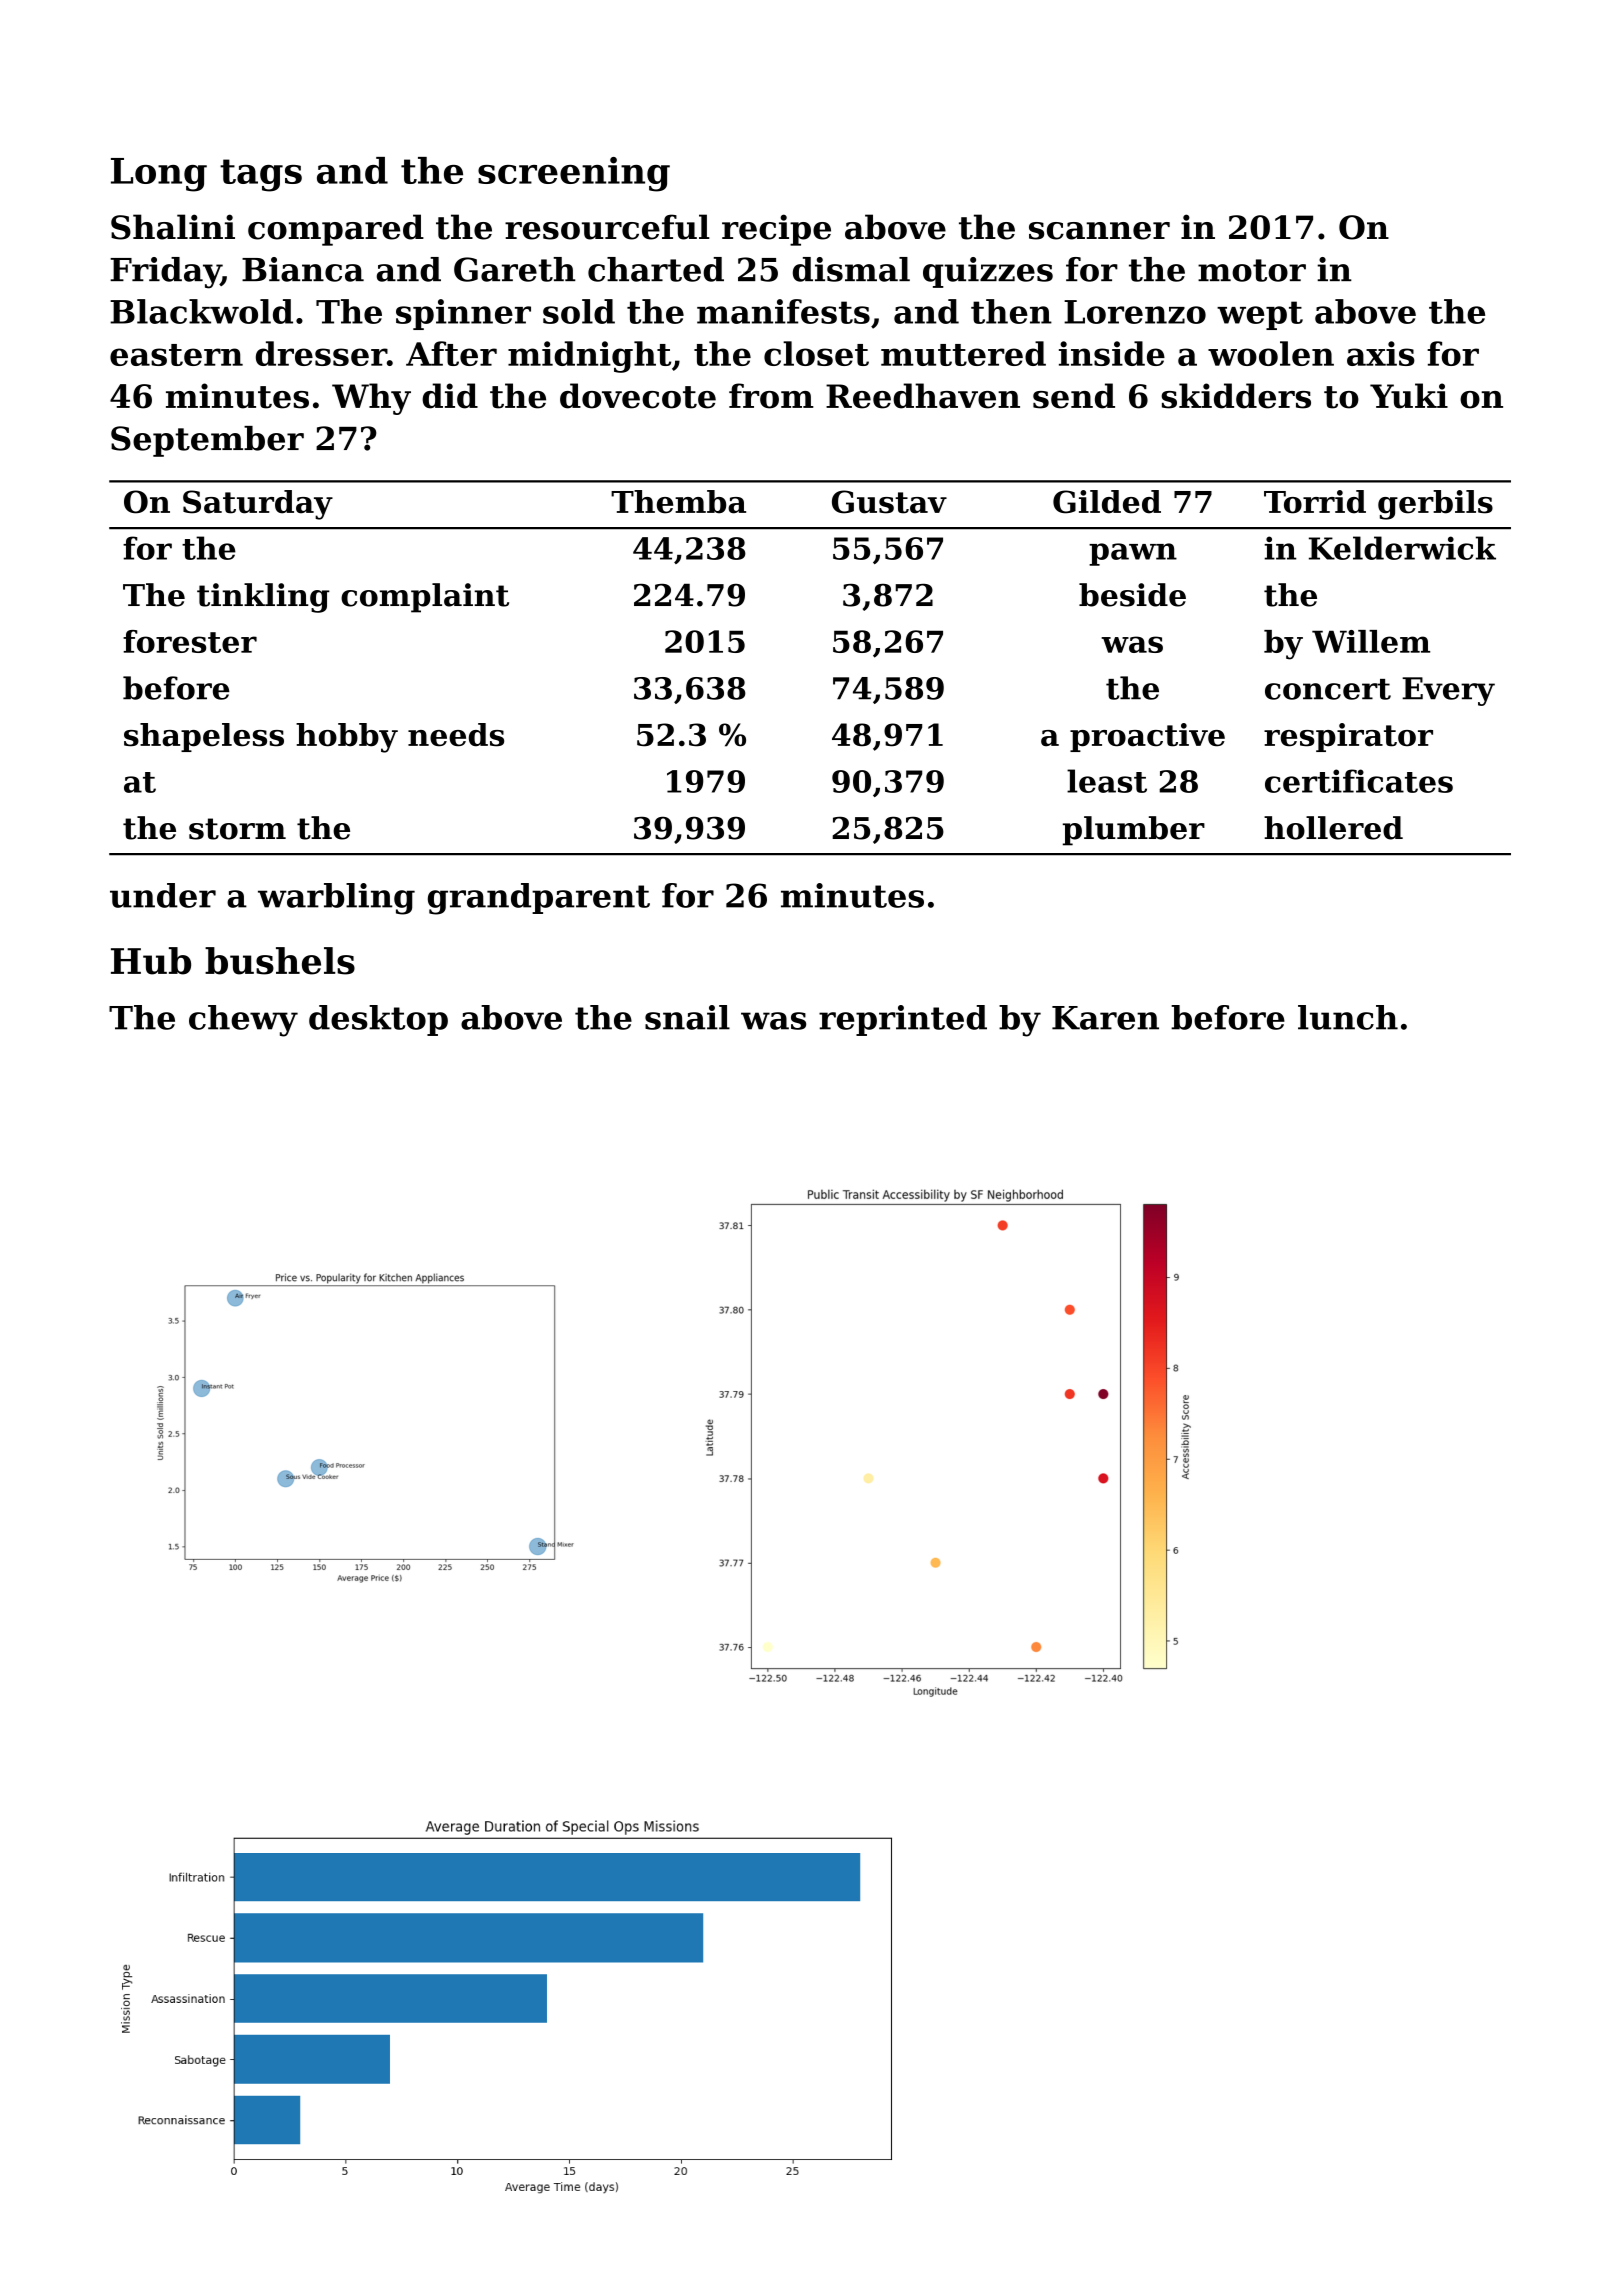  I want to click on scanner, so click(1099, 231).
